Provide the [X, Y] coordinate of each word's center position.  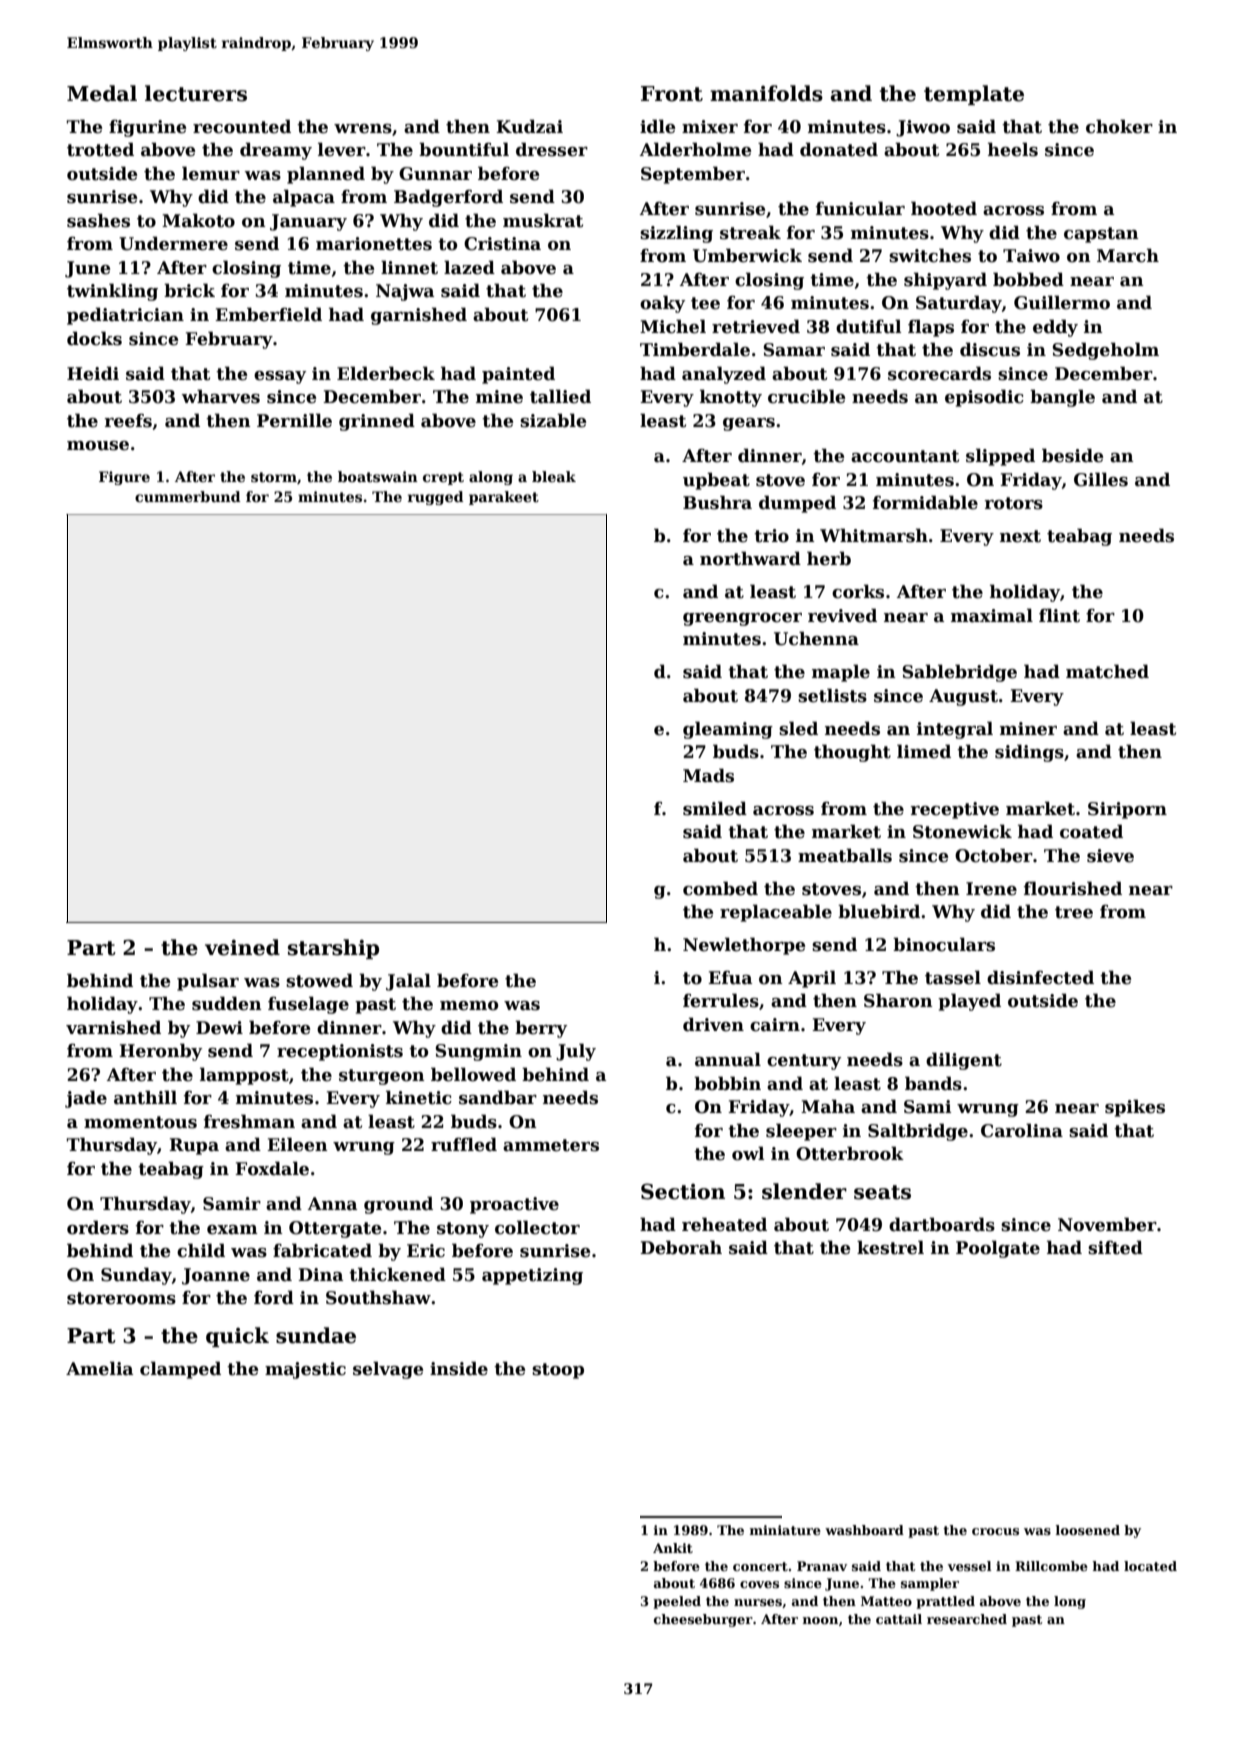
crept [443, 478]
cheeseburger [703, 1620]
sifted [1115, 1247]
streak [750, 232]
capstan [1101, 235]
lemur [211, 173]
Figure [124, 478]
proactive [514, 1205]
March [1128, 255]
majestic [305, 1370]
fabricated [322, 1250]
